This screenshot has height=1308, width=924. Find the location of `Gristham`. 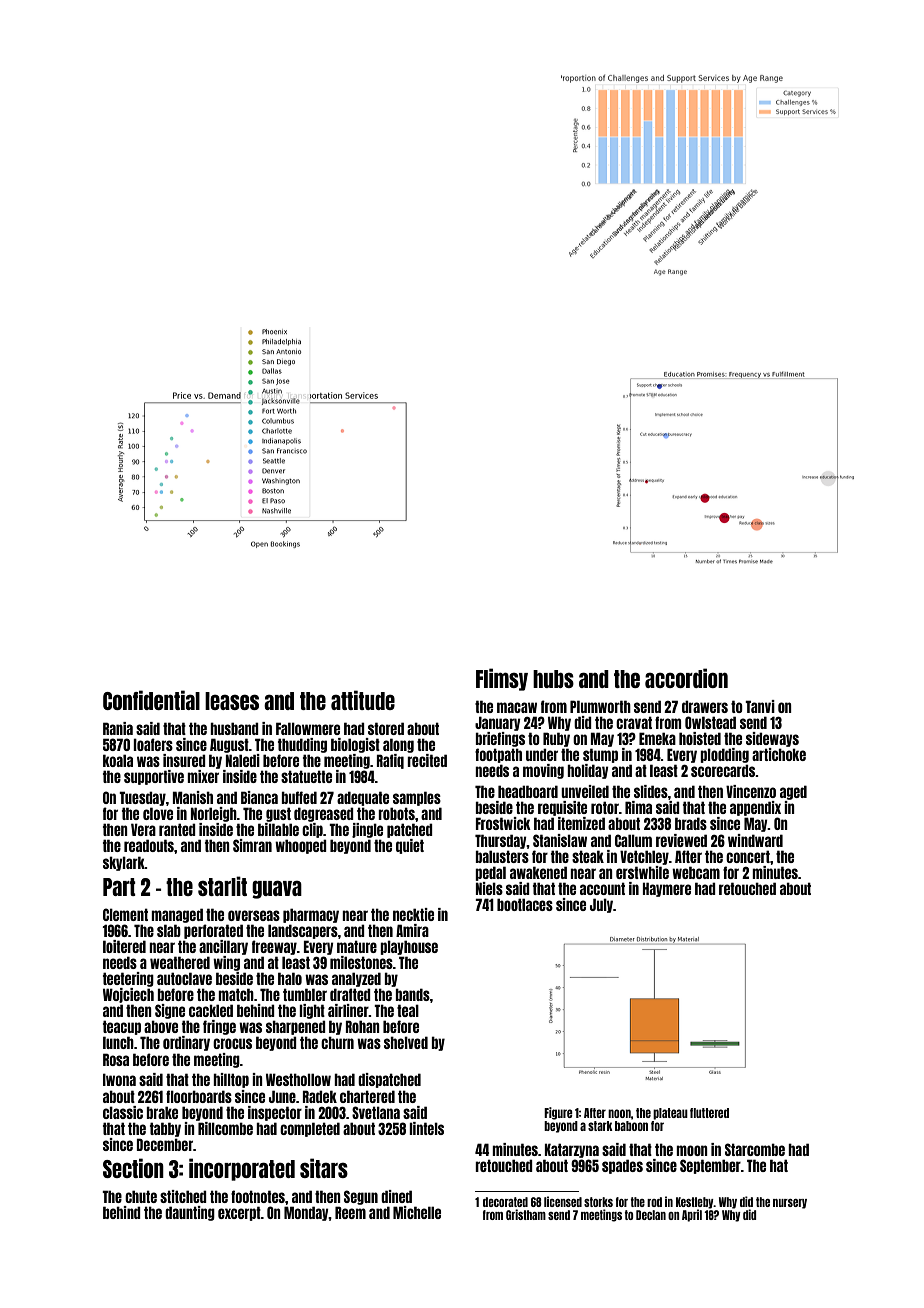

Gristham is located at coordinates (526, 1214).
